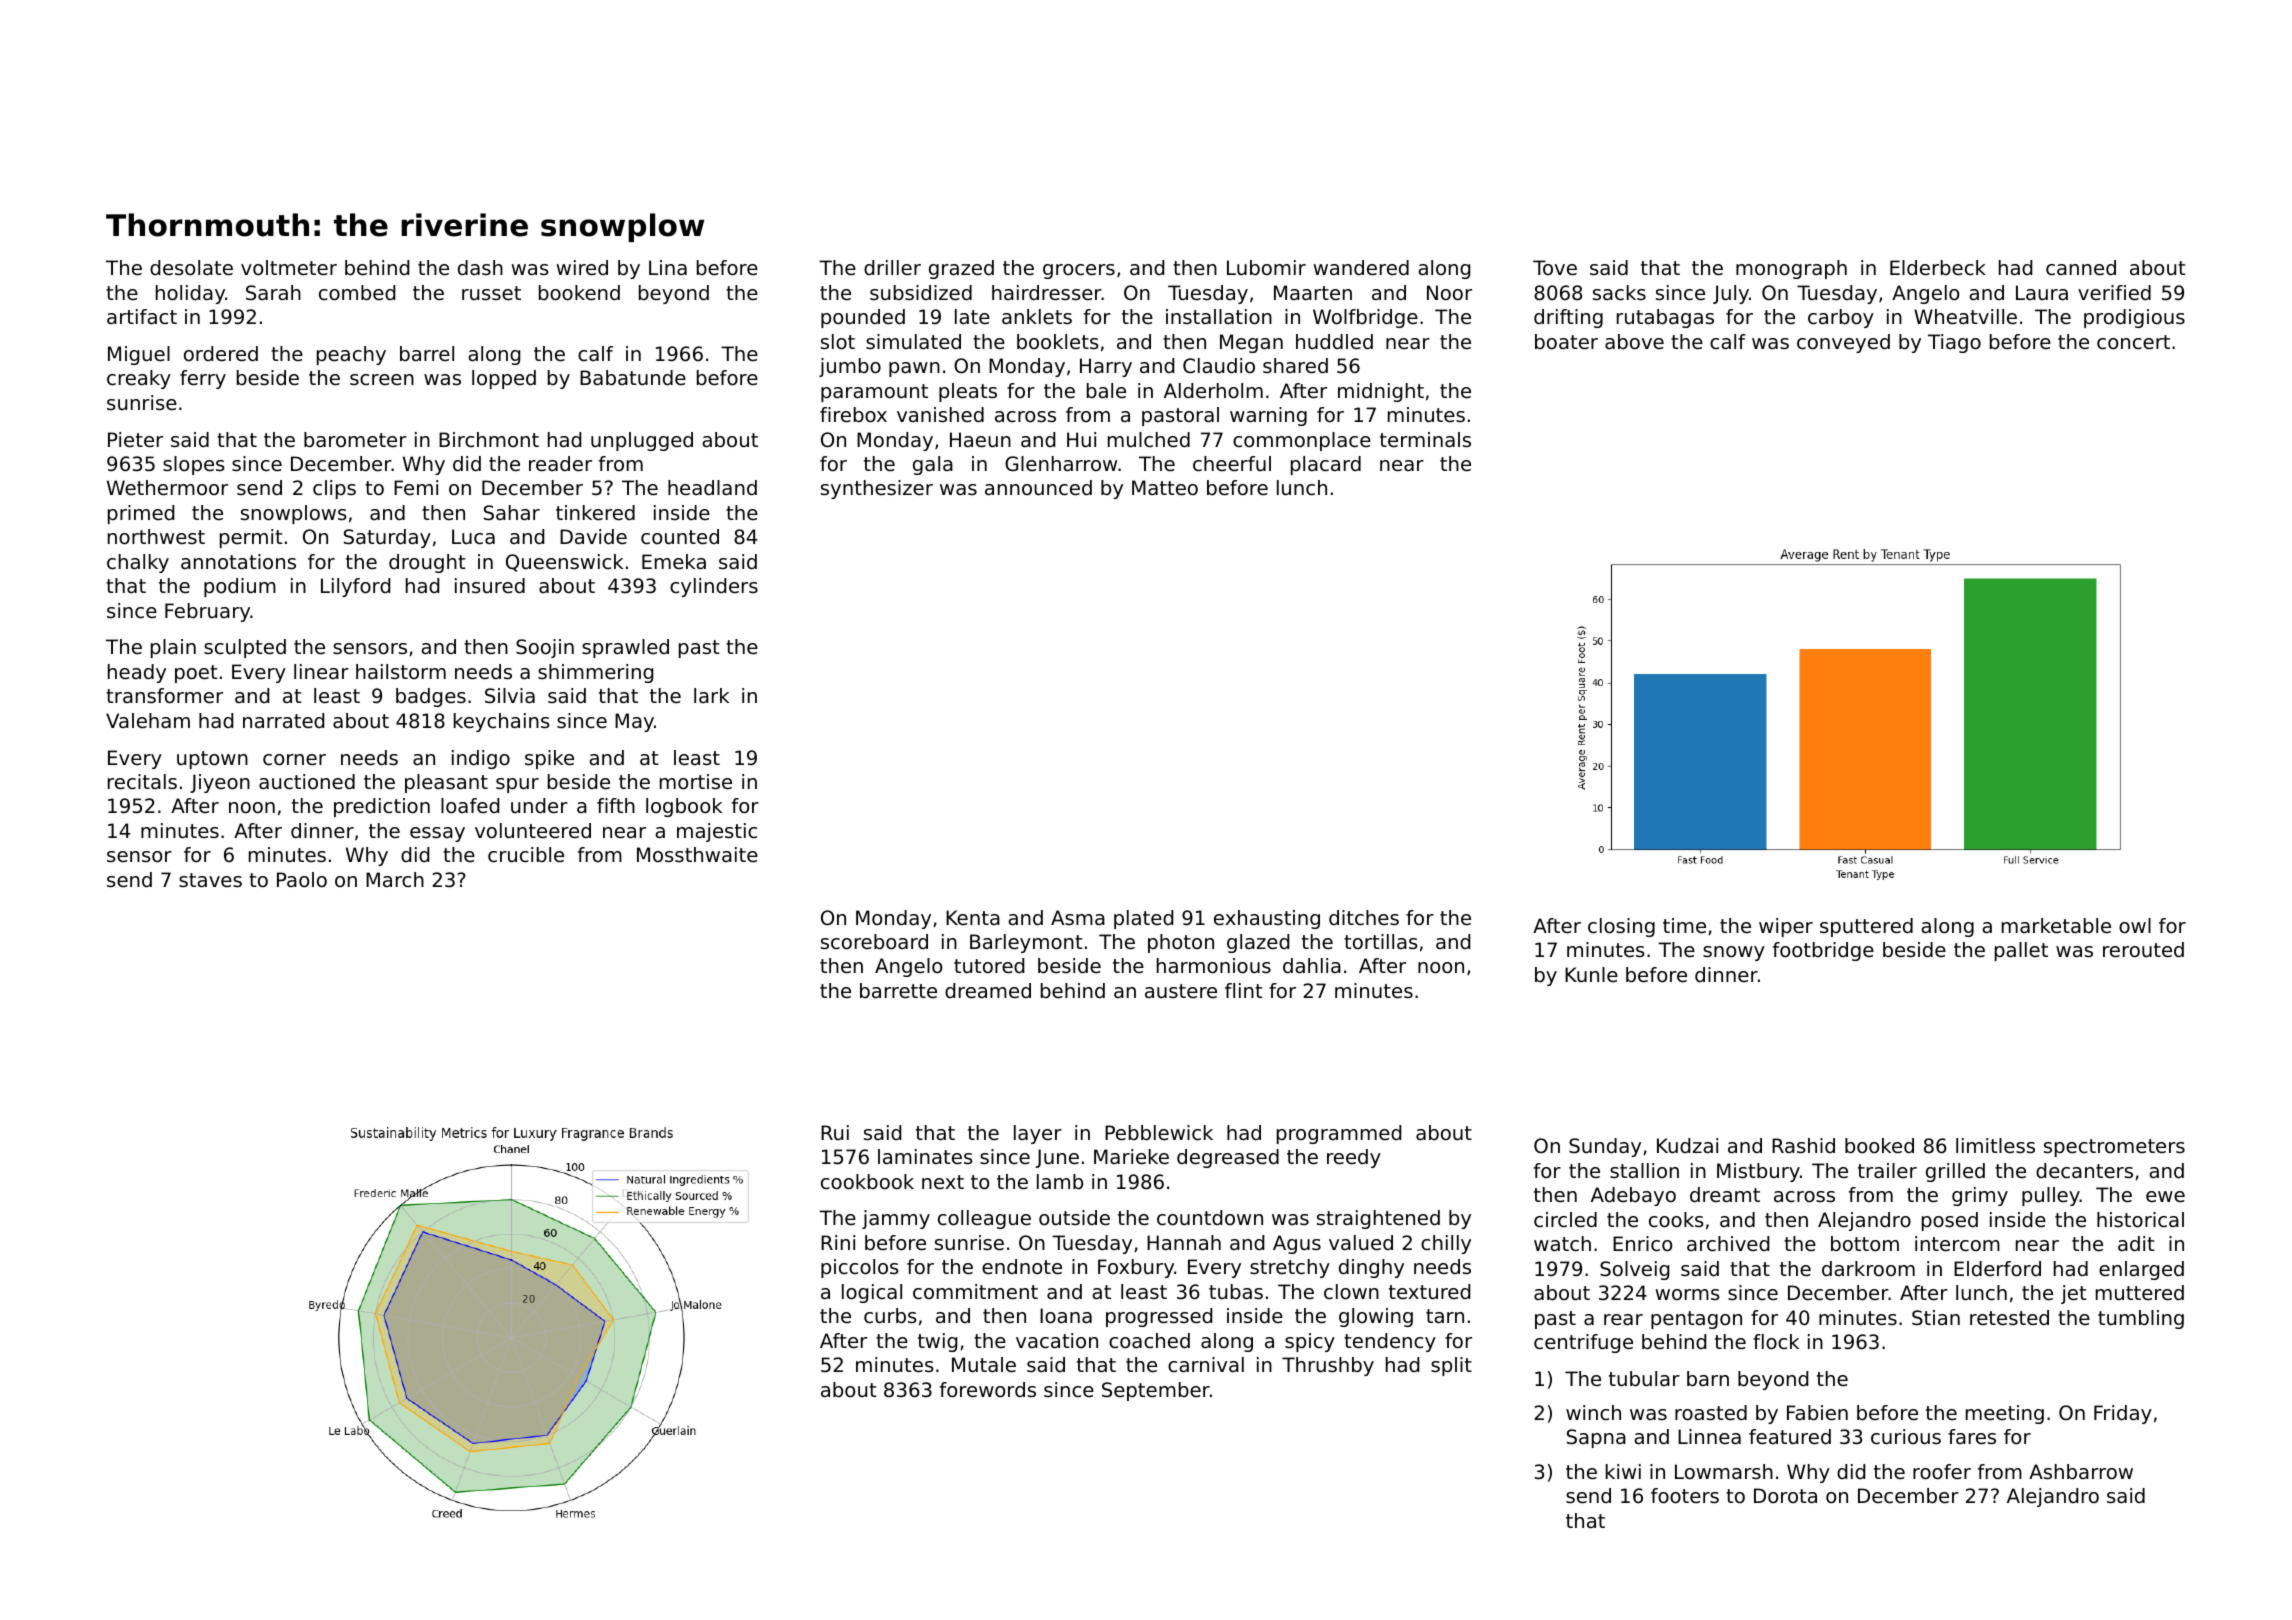 Image resolution: width=2292 pixels, height=1620 pixels. What do you see at coordinates (1954, 343) in the screenshot?
I see `Tiago` at bounding box center [1954, 343].
